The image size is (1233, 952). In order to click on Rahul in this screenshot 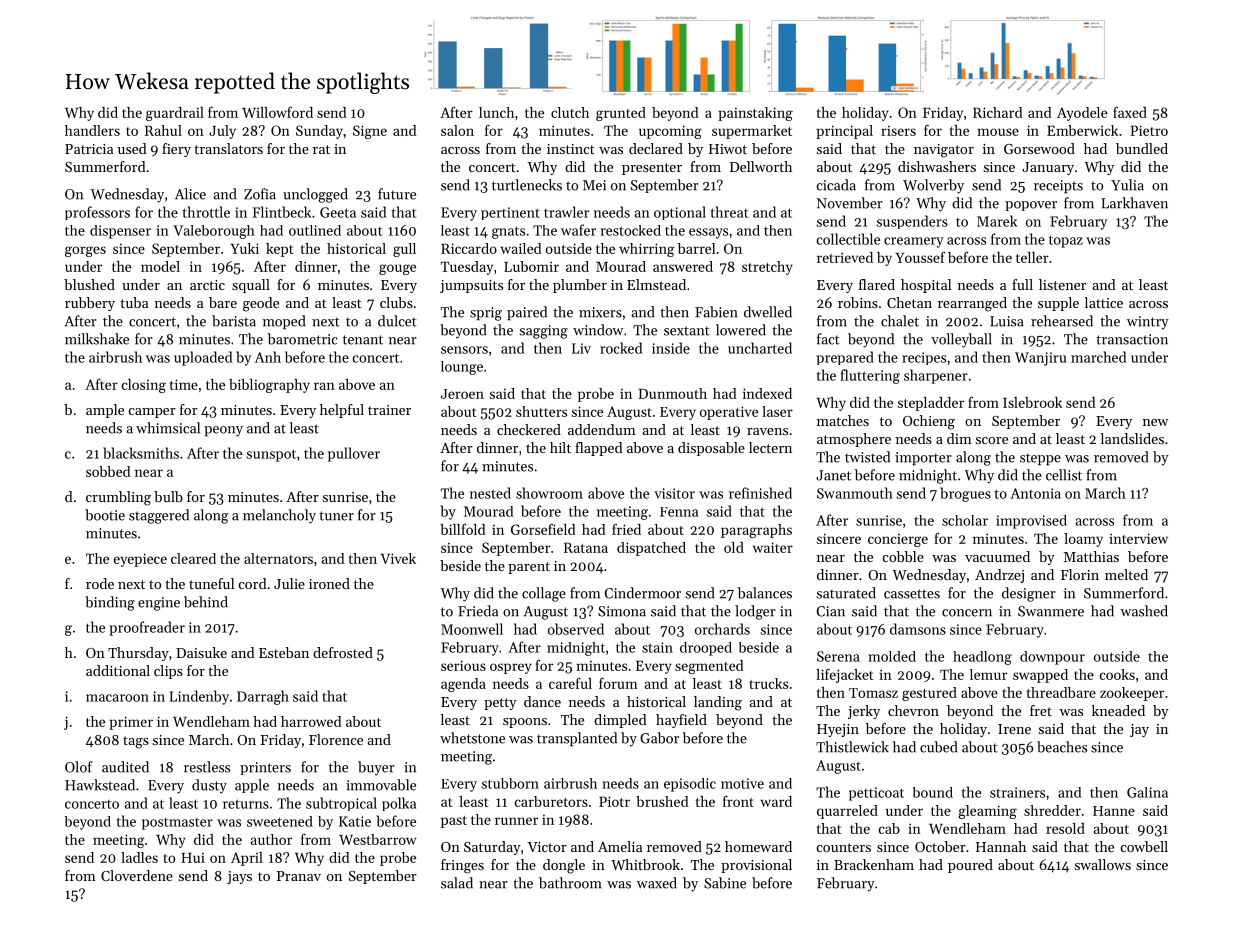, I will do `click(163, 130)`.
